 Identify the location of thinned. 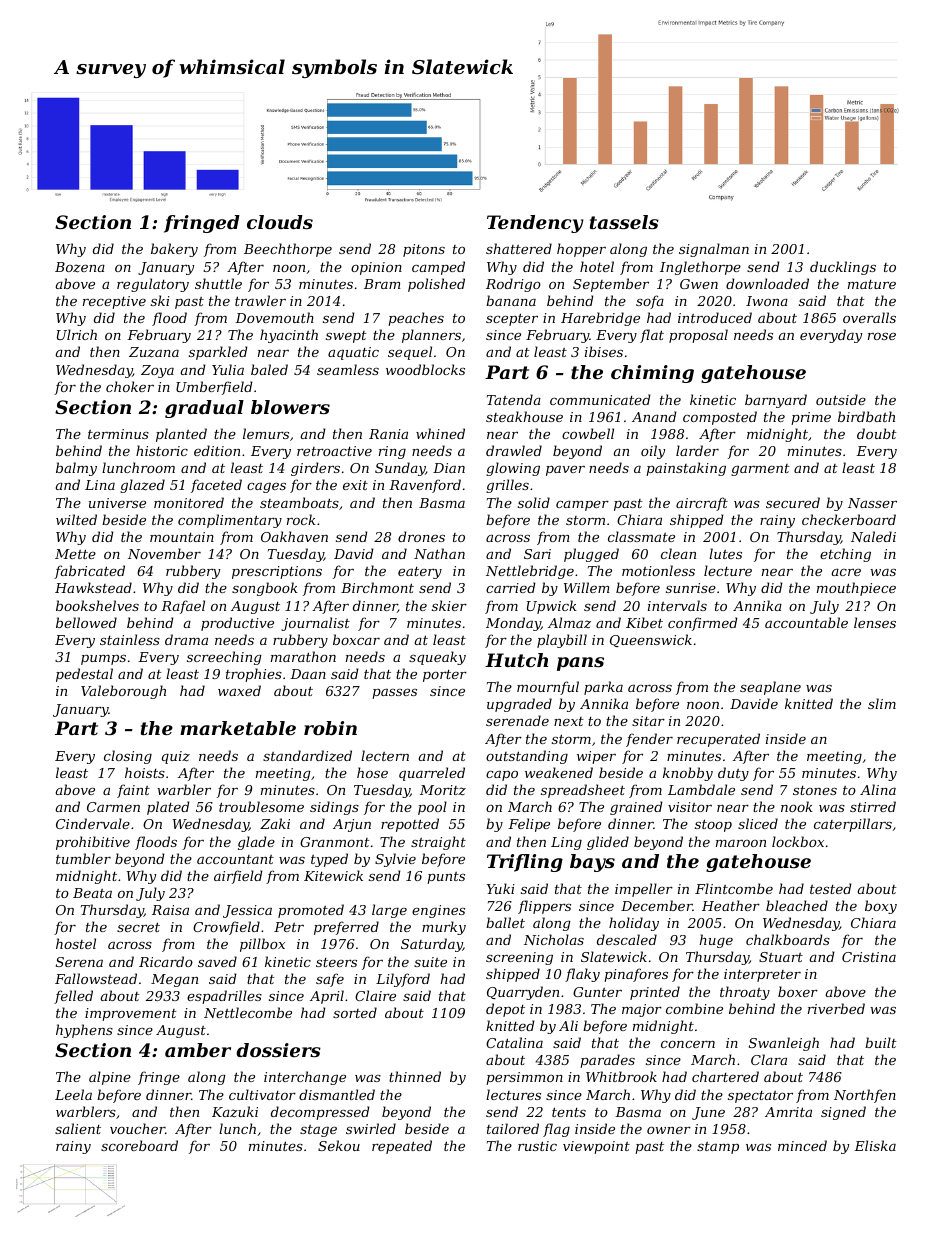
(415, 1076).
